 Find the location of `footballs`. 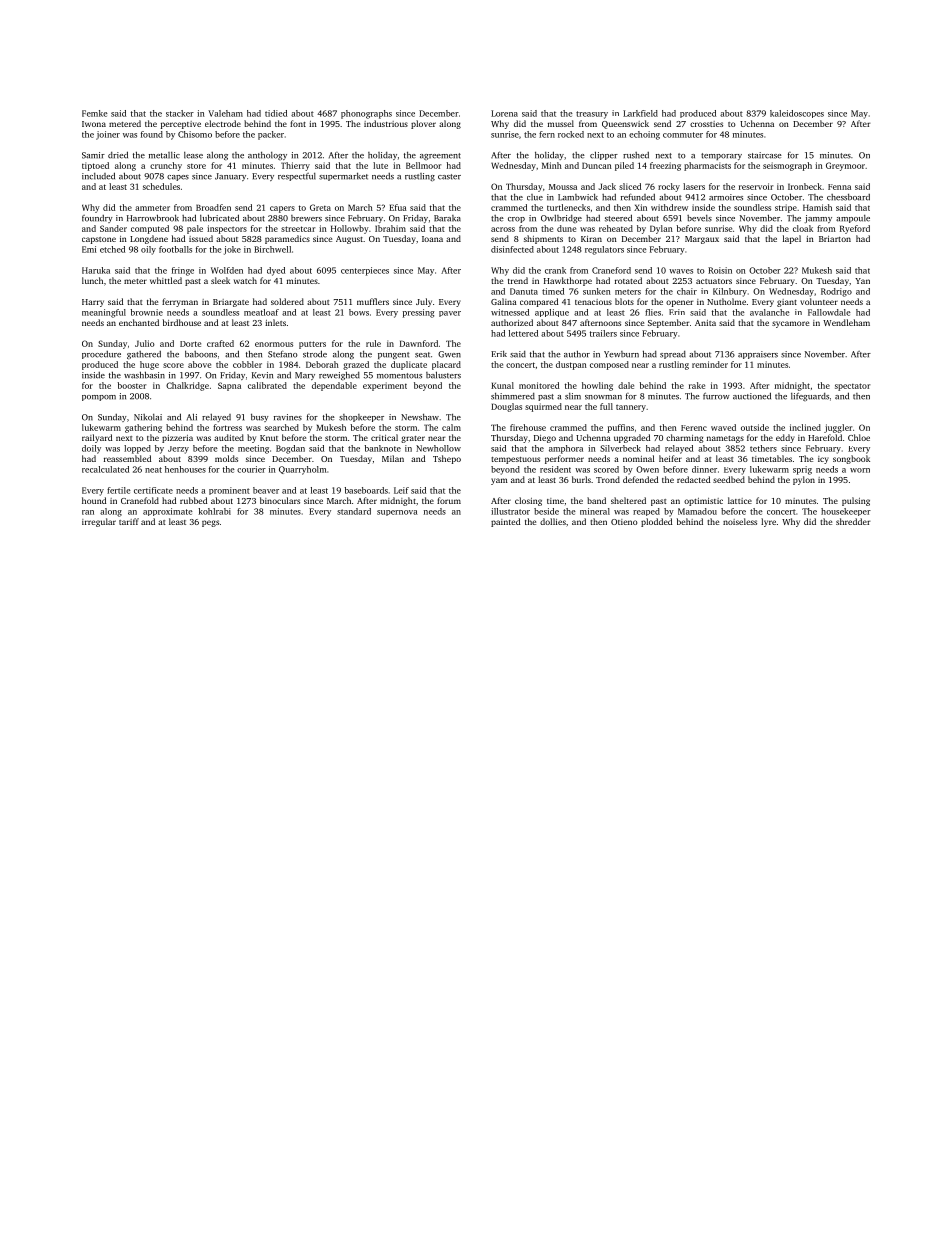

footballs is located at coordinates (175, 249).
